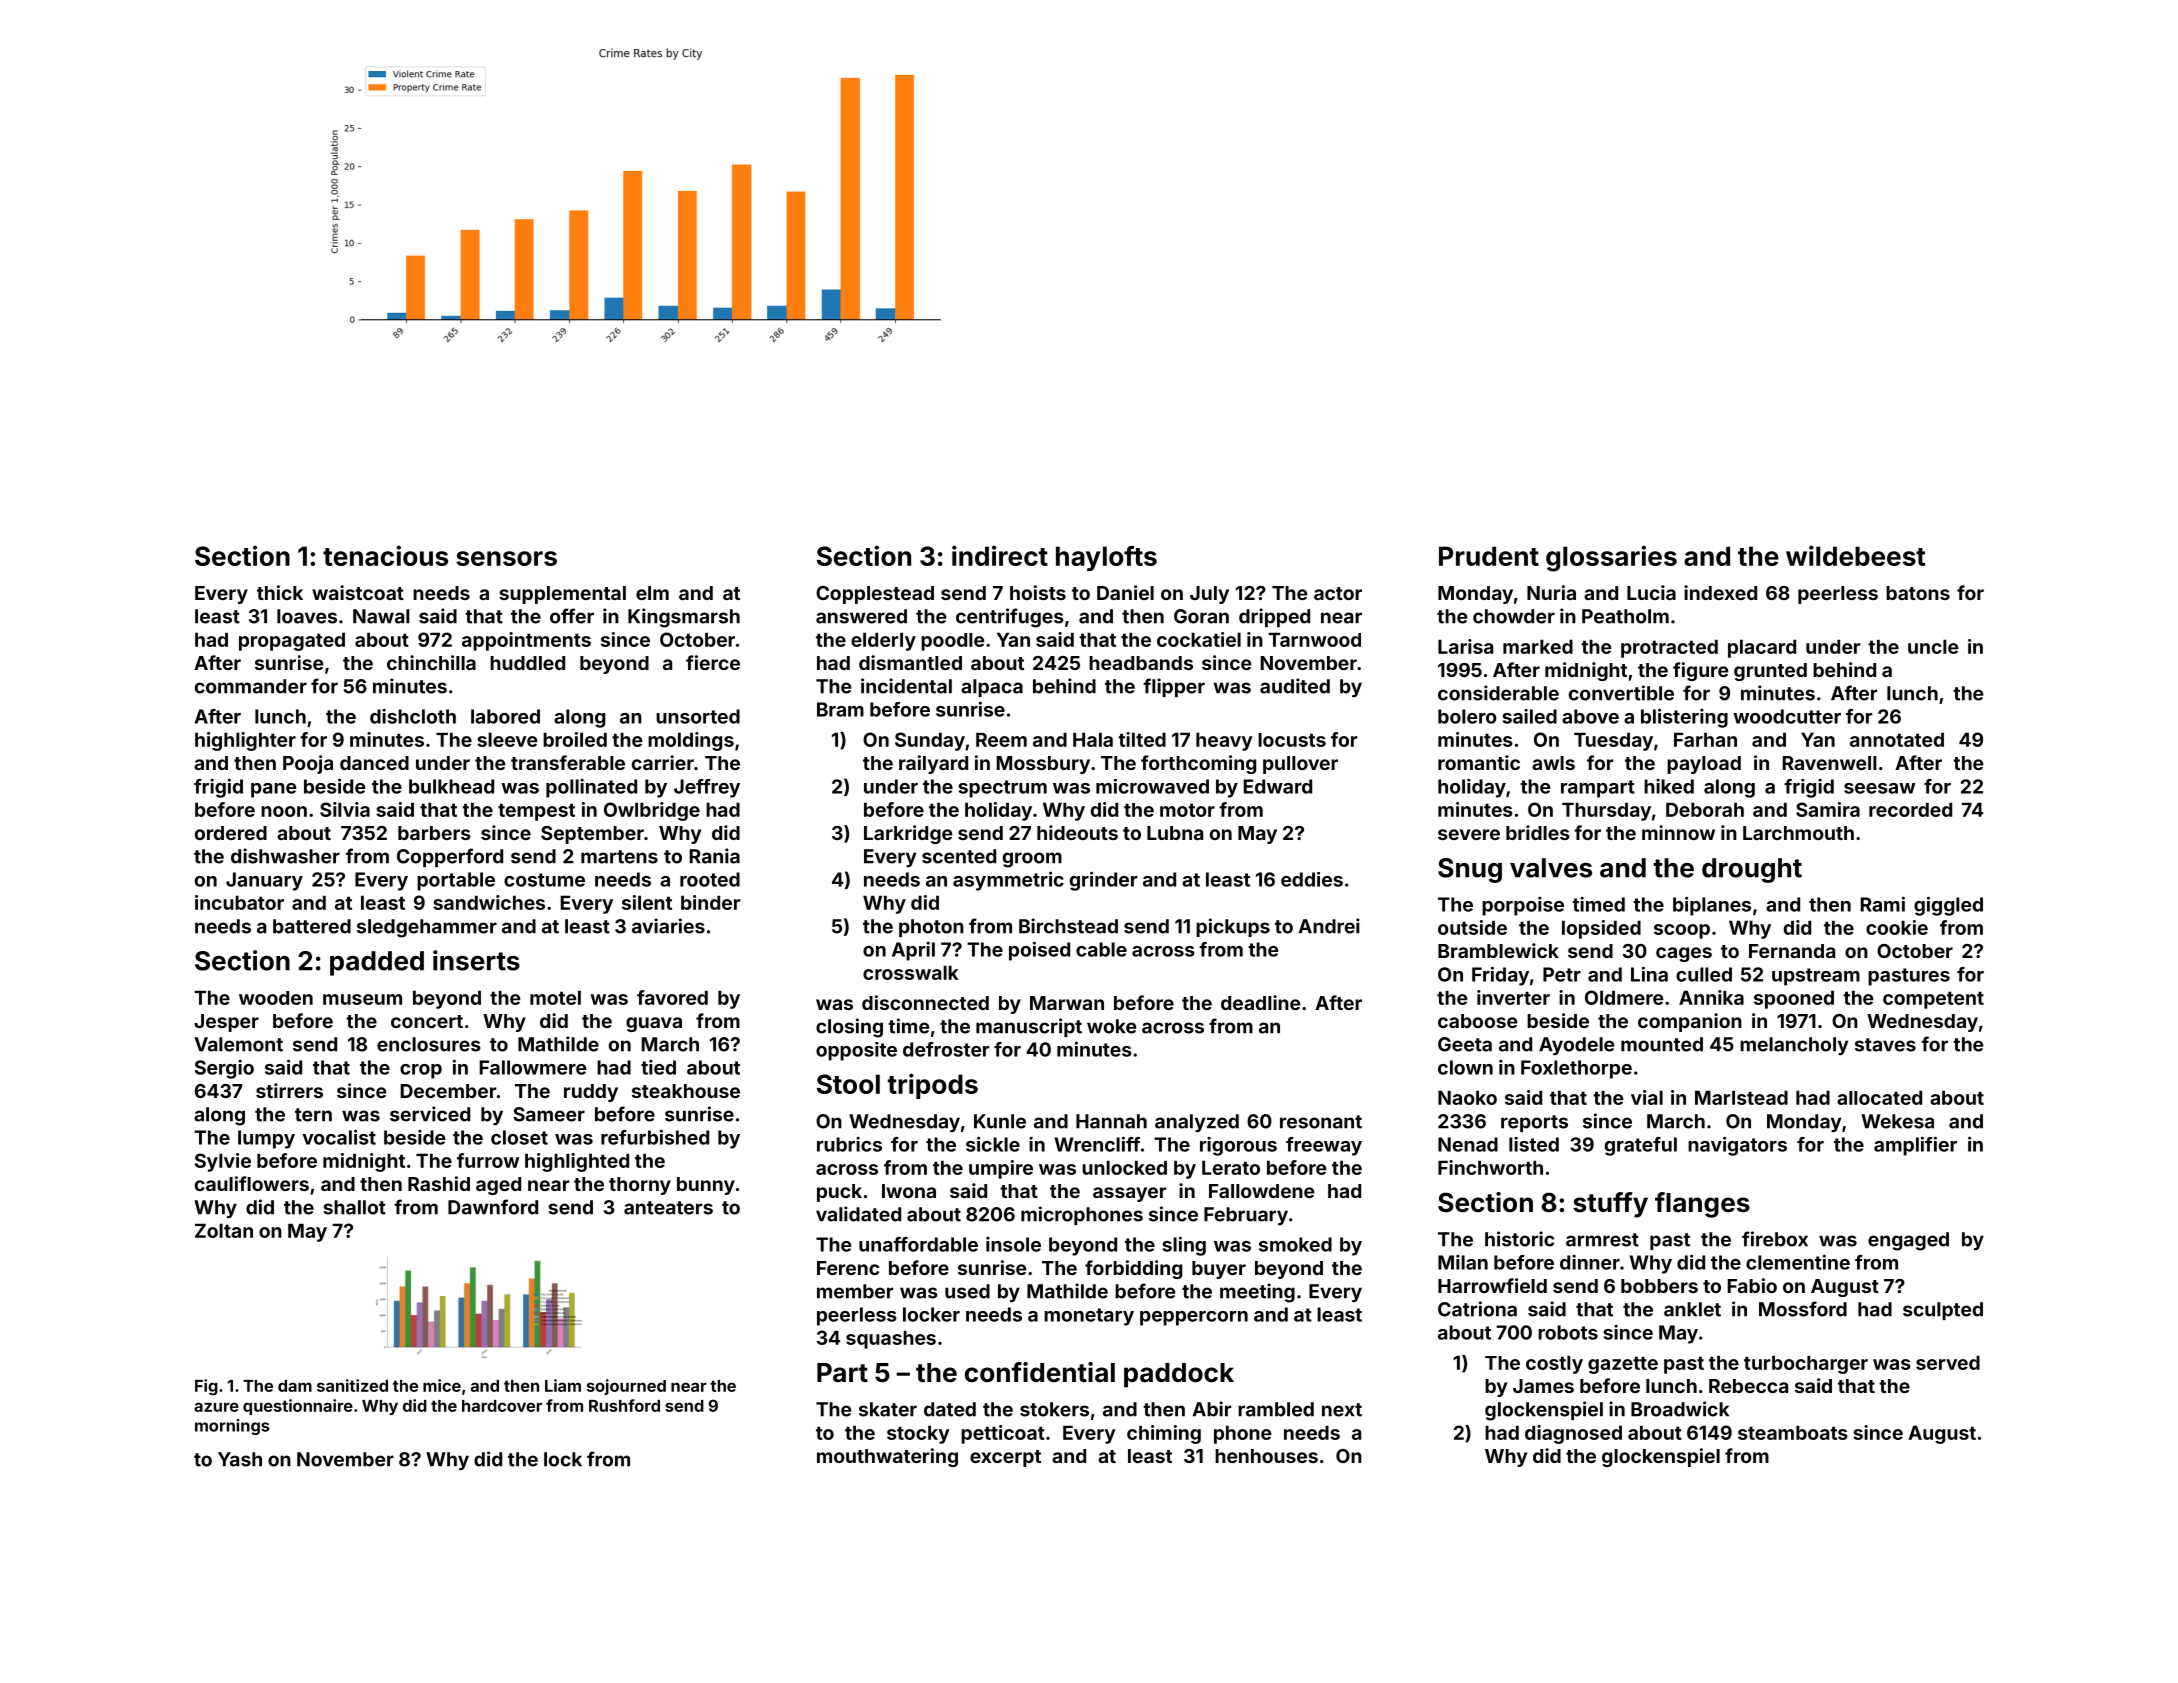 This image has width=2178, height=1683. Describe the element at coordinates (385, 555) in the image. I see `tenacious` at that location.
